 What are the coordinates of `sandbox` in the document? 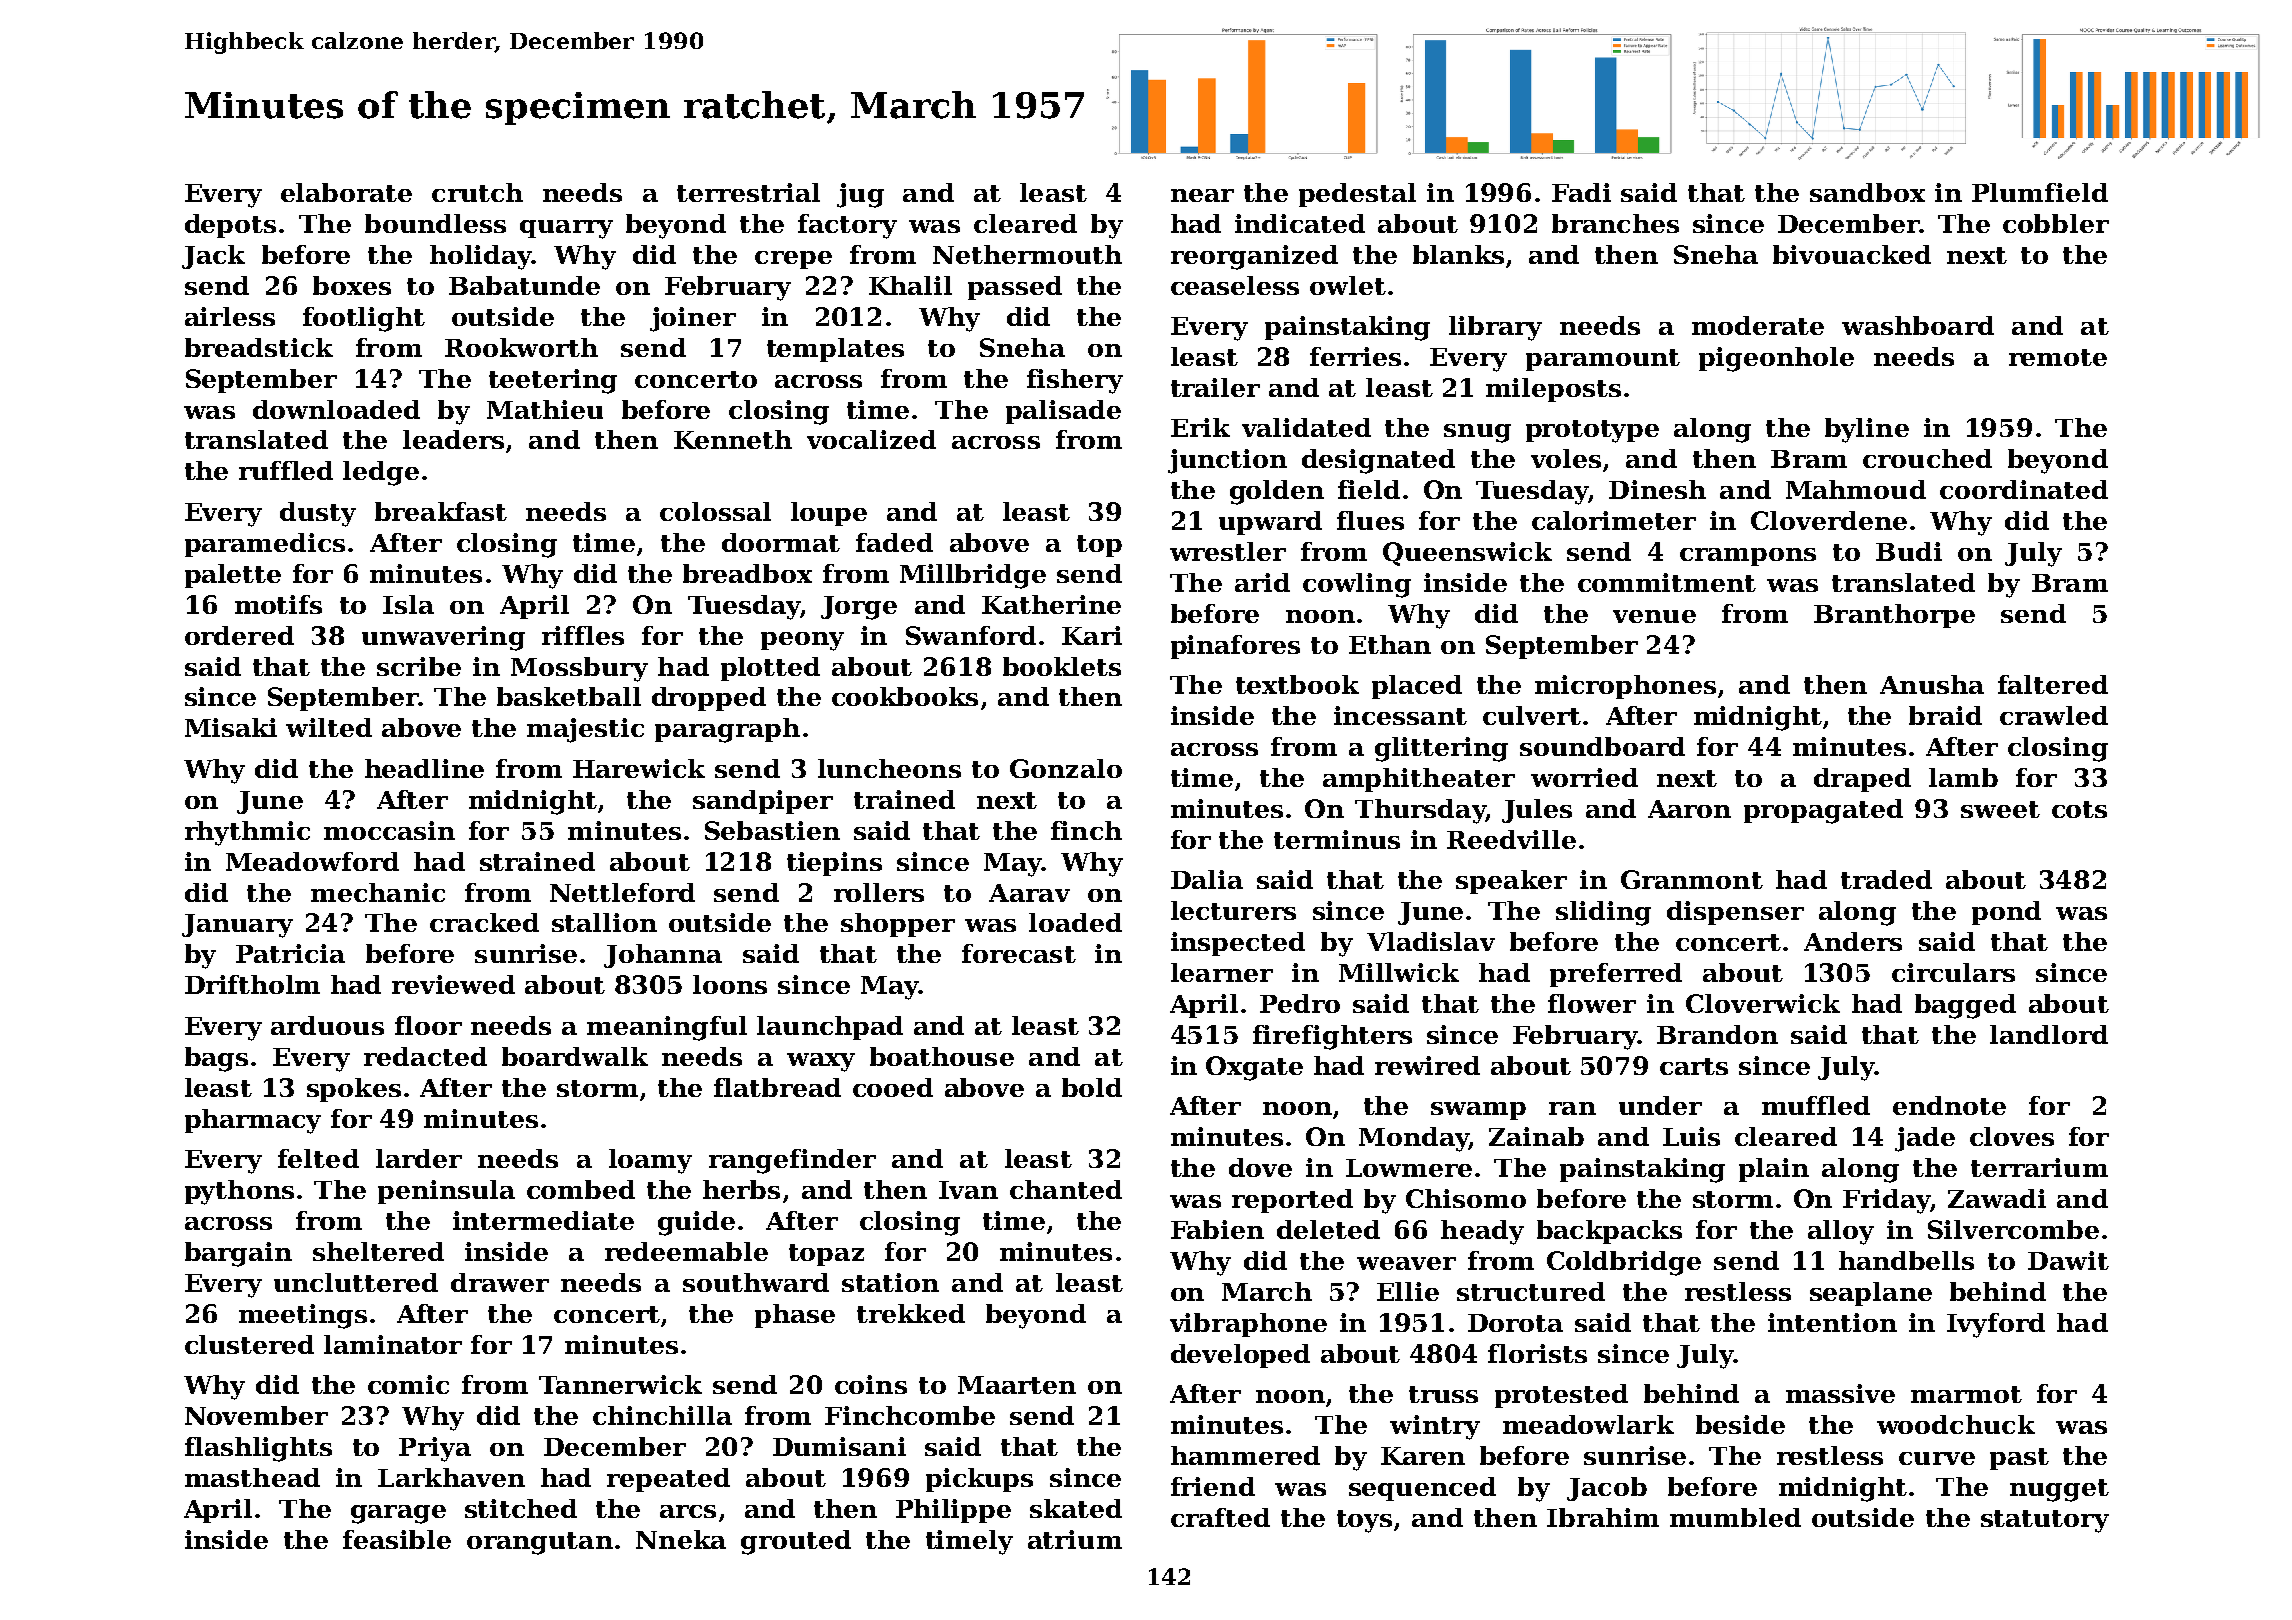 It's located at (1867, 192).
